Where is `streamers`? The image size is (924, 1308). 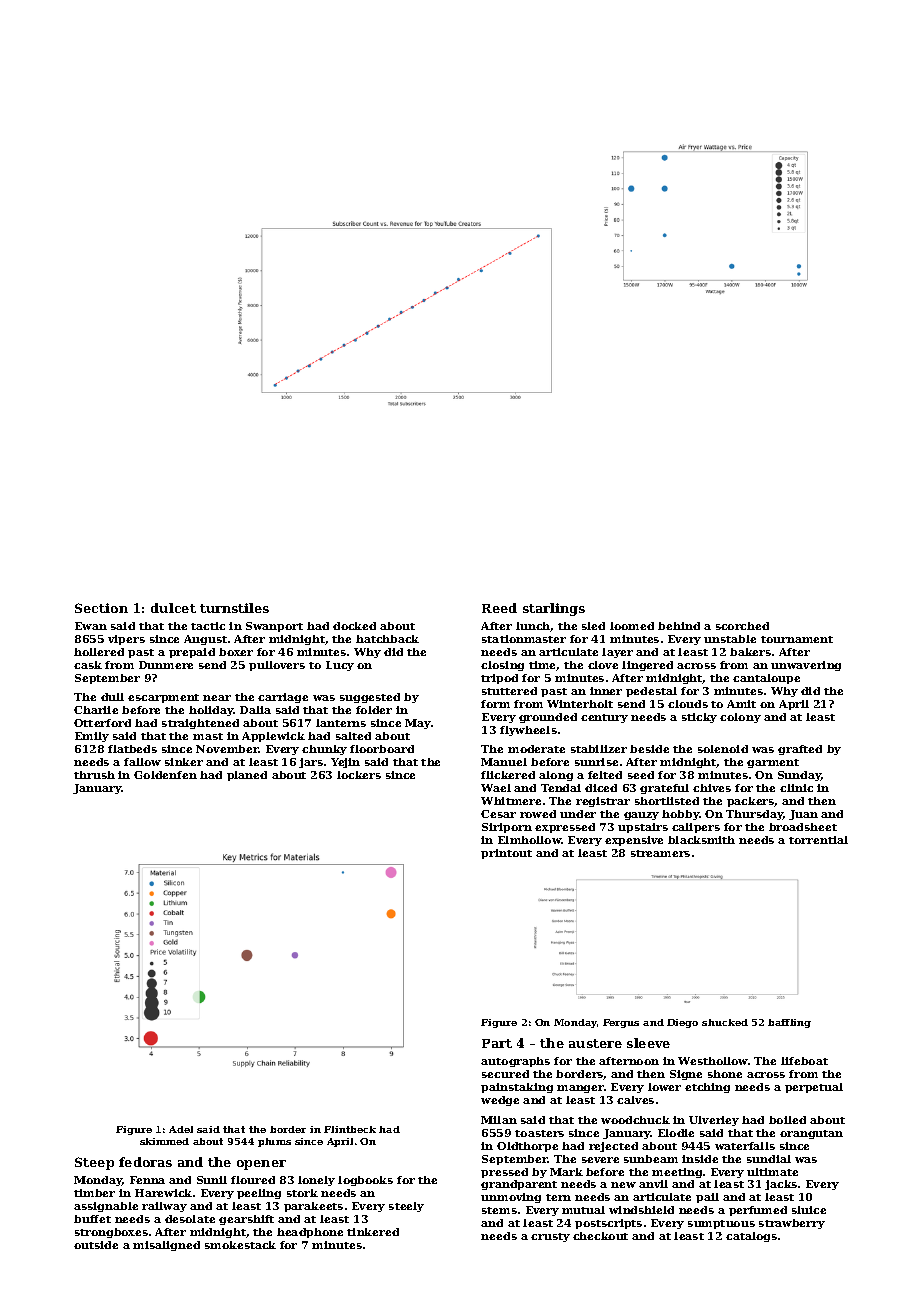 streamers is located at coordinates (660, 853).
